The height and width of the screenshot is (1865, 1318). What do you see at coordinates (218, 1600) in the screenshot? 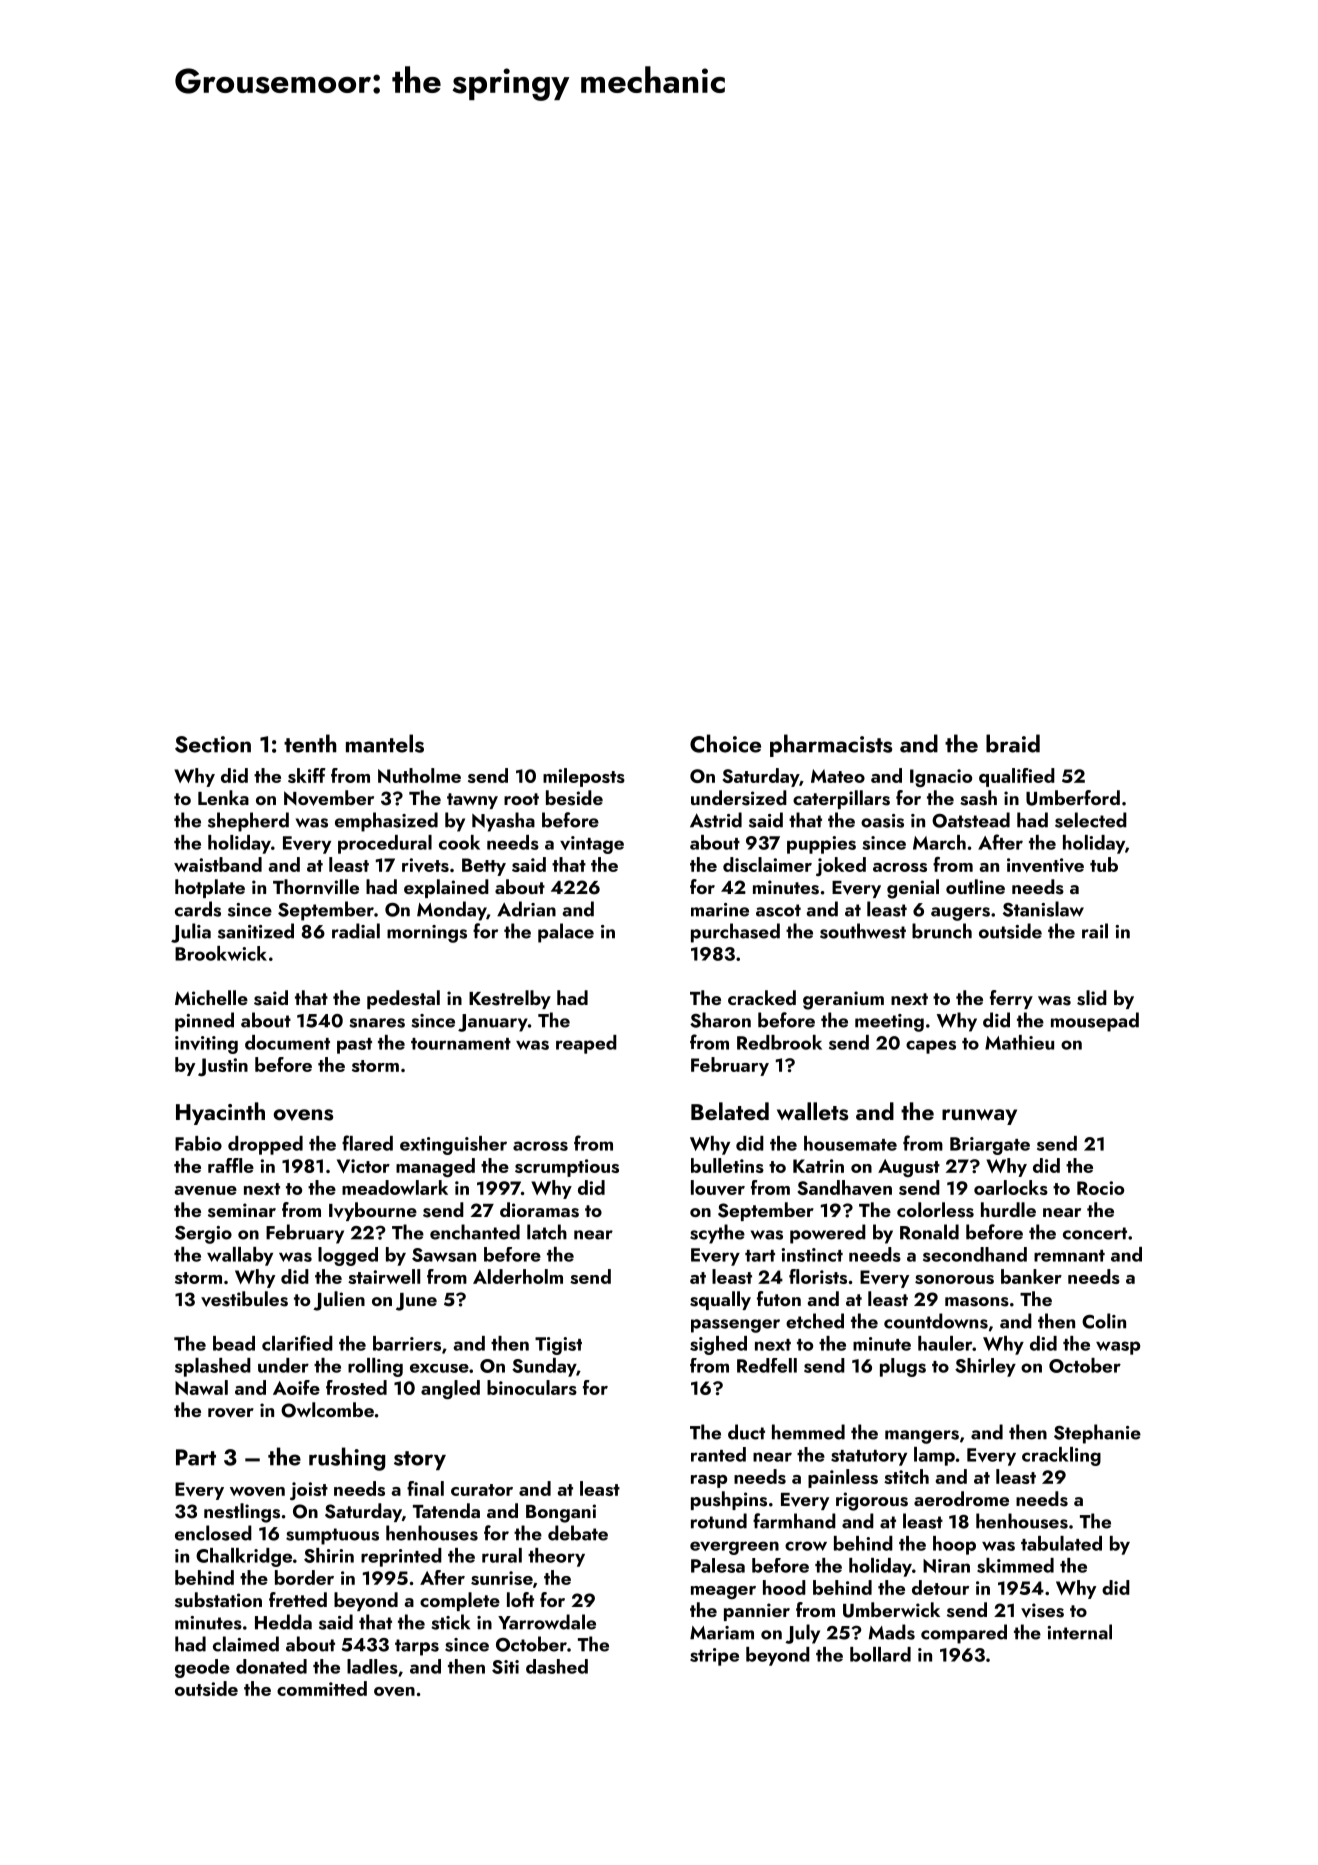
I see `substation` at bounding box center [218, 1600].
